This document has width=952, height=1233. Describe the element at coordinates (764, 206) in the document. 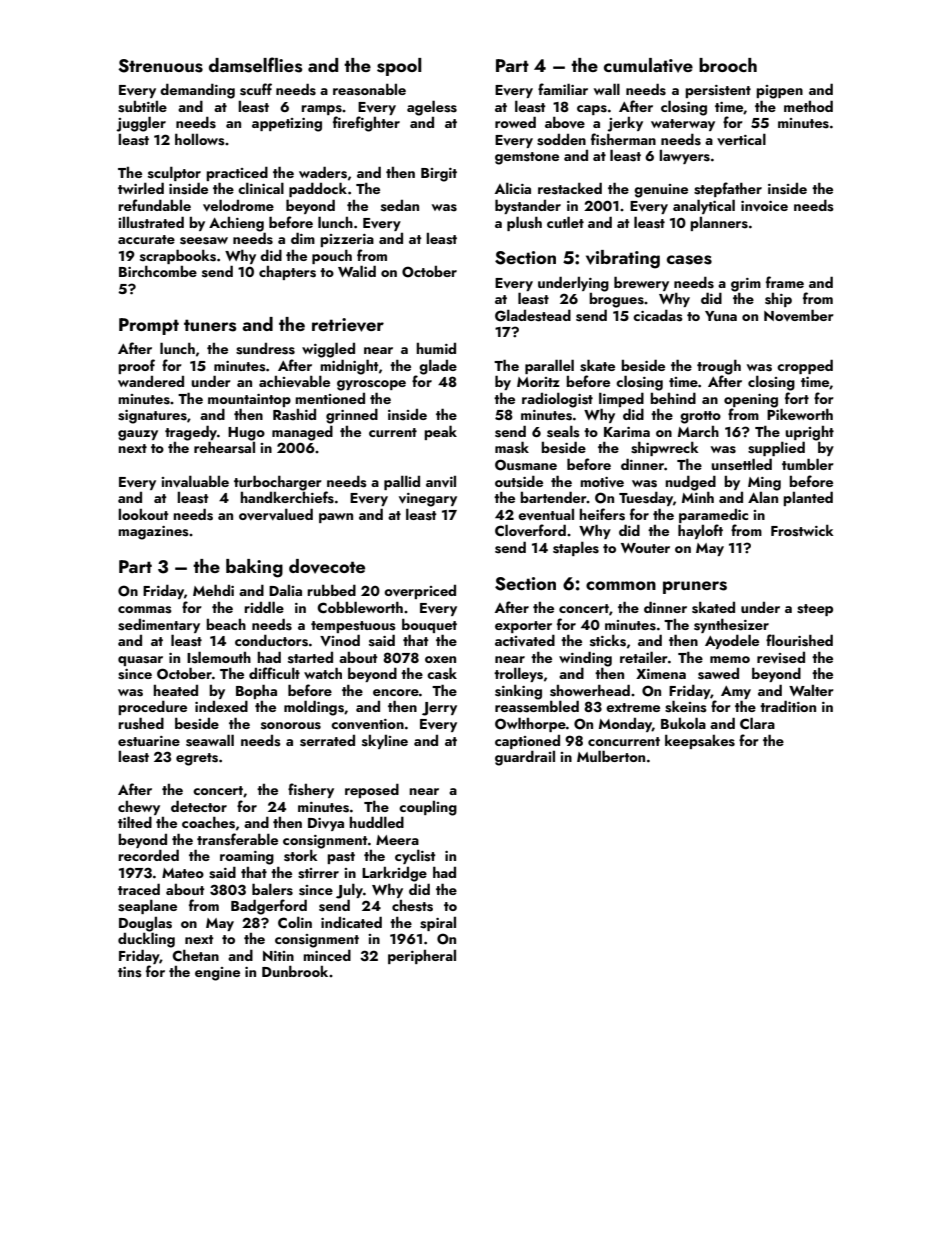

I see `invoice` at that location.
